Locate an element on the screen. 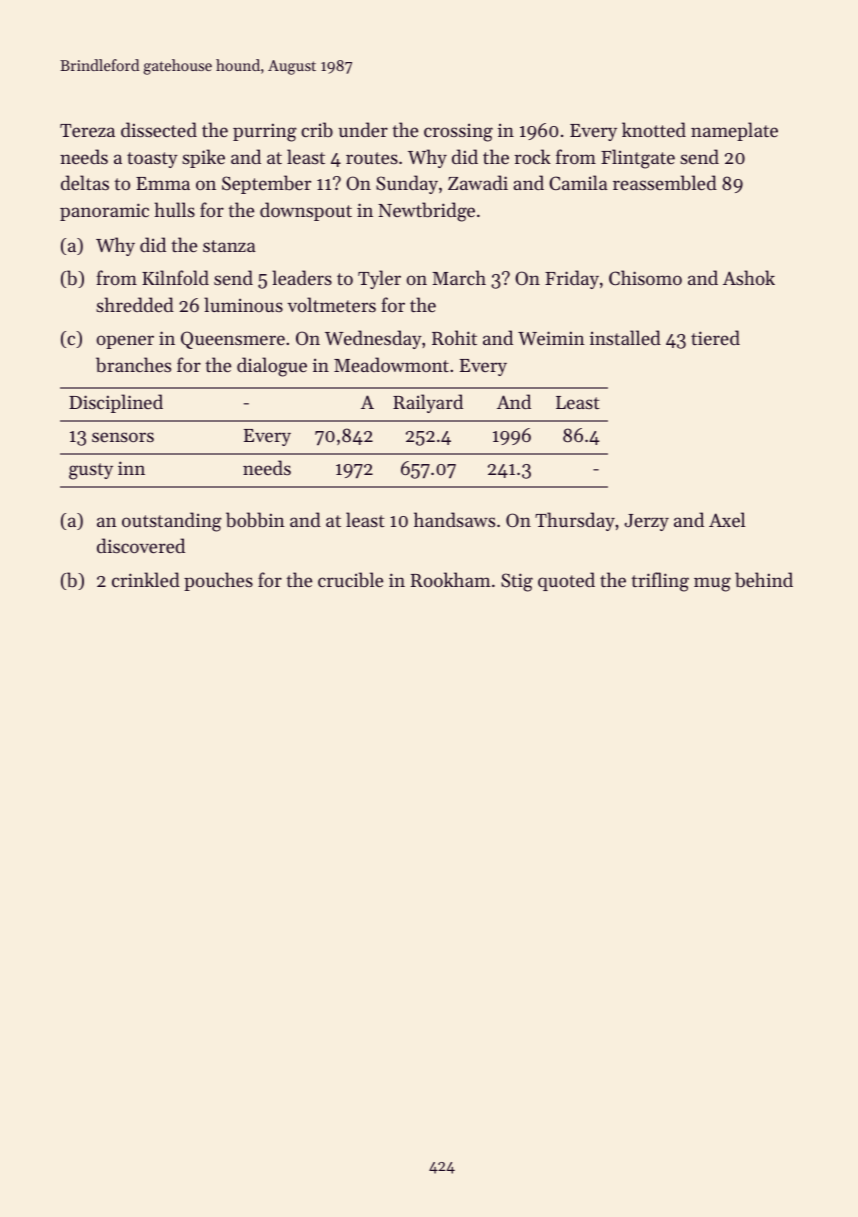 Image resolution: width=858 pixels, height=1217 pixels. Sunday is located at coordinates (407, 184).
